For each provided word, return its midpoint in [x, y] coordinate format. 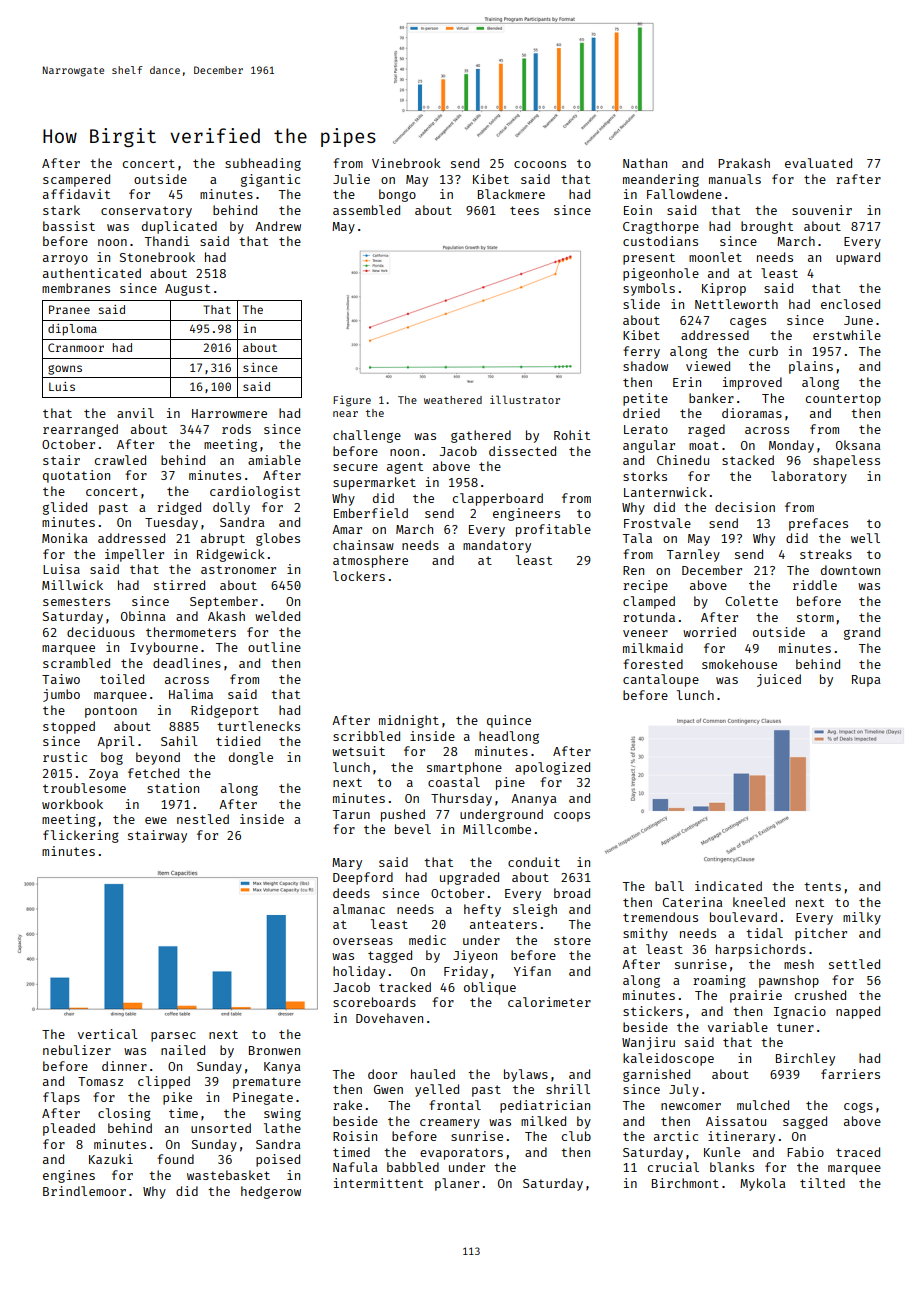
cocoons [540, 164]
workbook [72, 804]
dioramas [752, 413]
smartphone [464, 768]
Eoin [638, 210]
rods [236, 429]
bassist [69, 226]
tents [822, 886]
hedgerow [271, 1192]
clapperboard [498, 499]
